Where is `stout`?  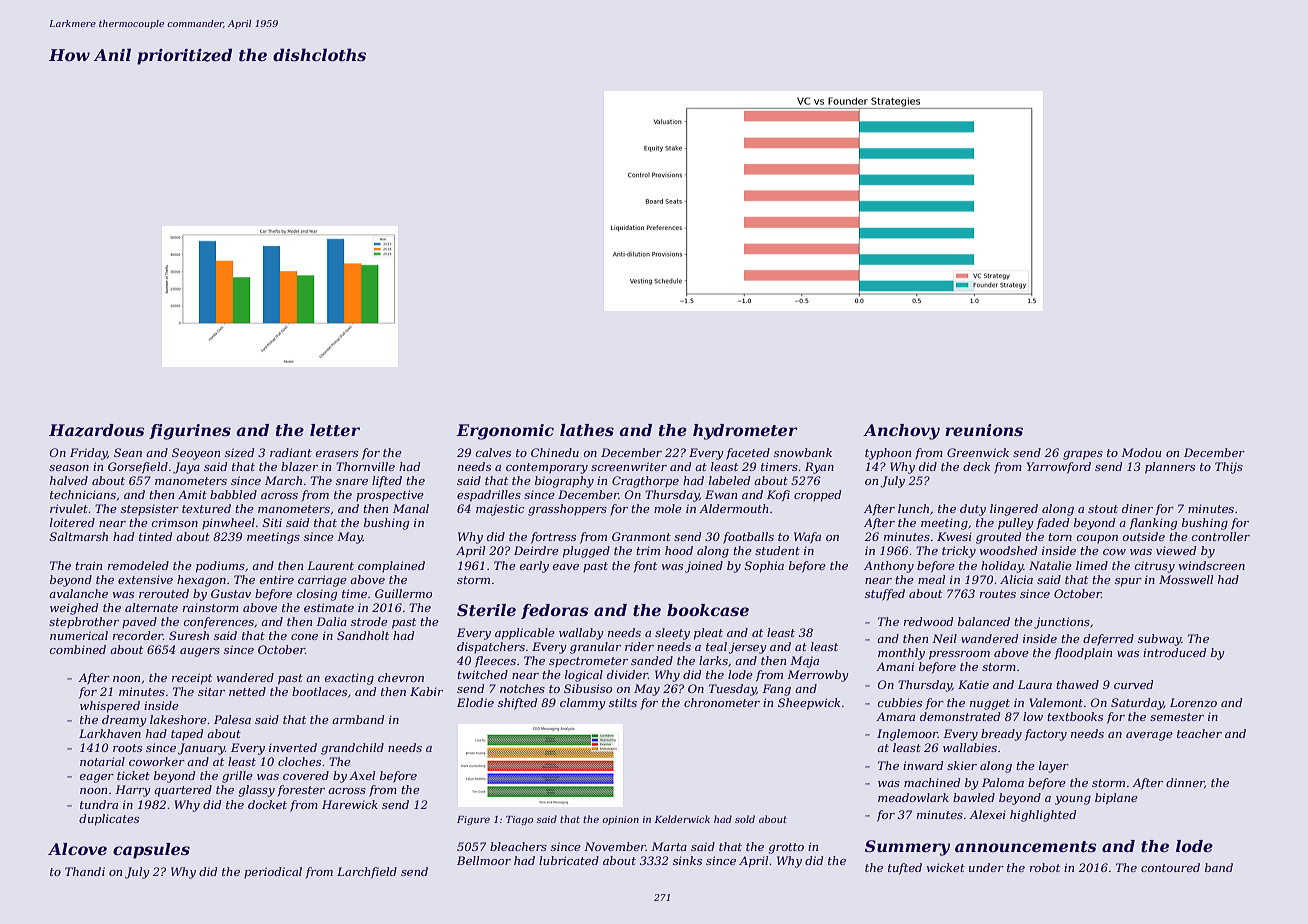
stout is located at coordinates (1103, 509).
